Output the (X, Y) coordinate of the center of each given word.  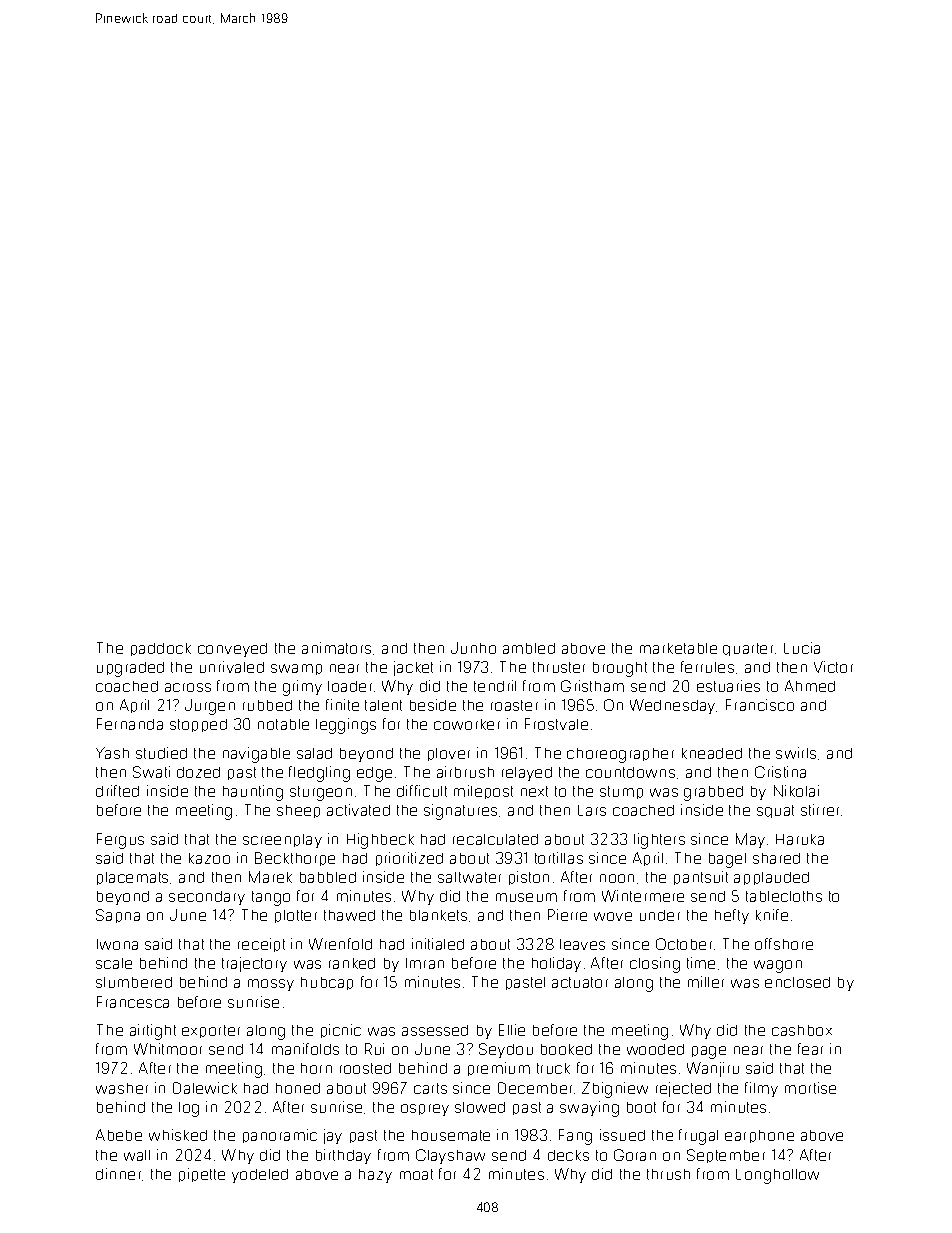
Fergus (120, 841)
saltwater (469, 877)
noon (617, 878)
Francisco (760, 705)
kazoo (209, 858)
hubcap (327, 983)
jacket (413, 668)
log (189, 1109)
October (684, 944)
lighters (659, 841)
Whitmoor (168, 1049)
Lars (592, 810)
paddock (161, 649)
